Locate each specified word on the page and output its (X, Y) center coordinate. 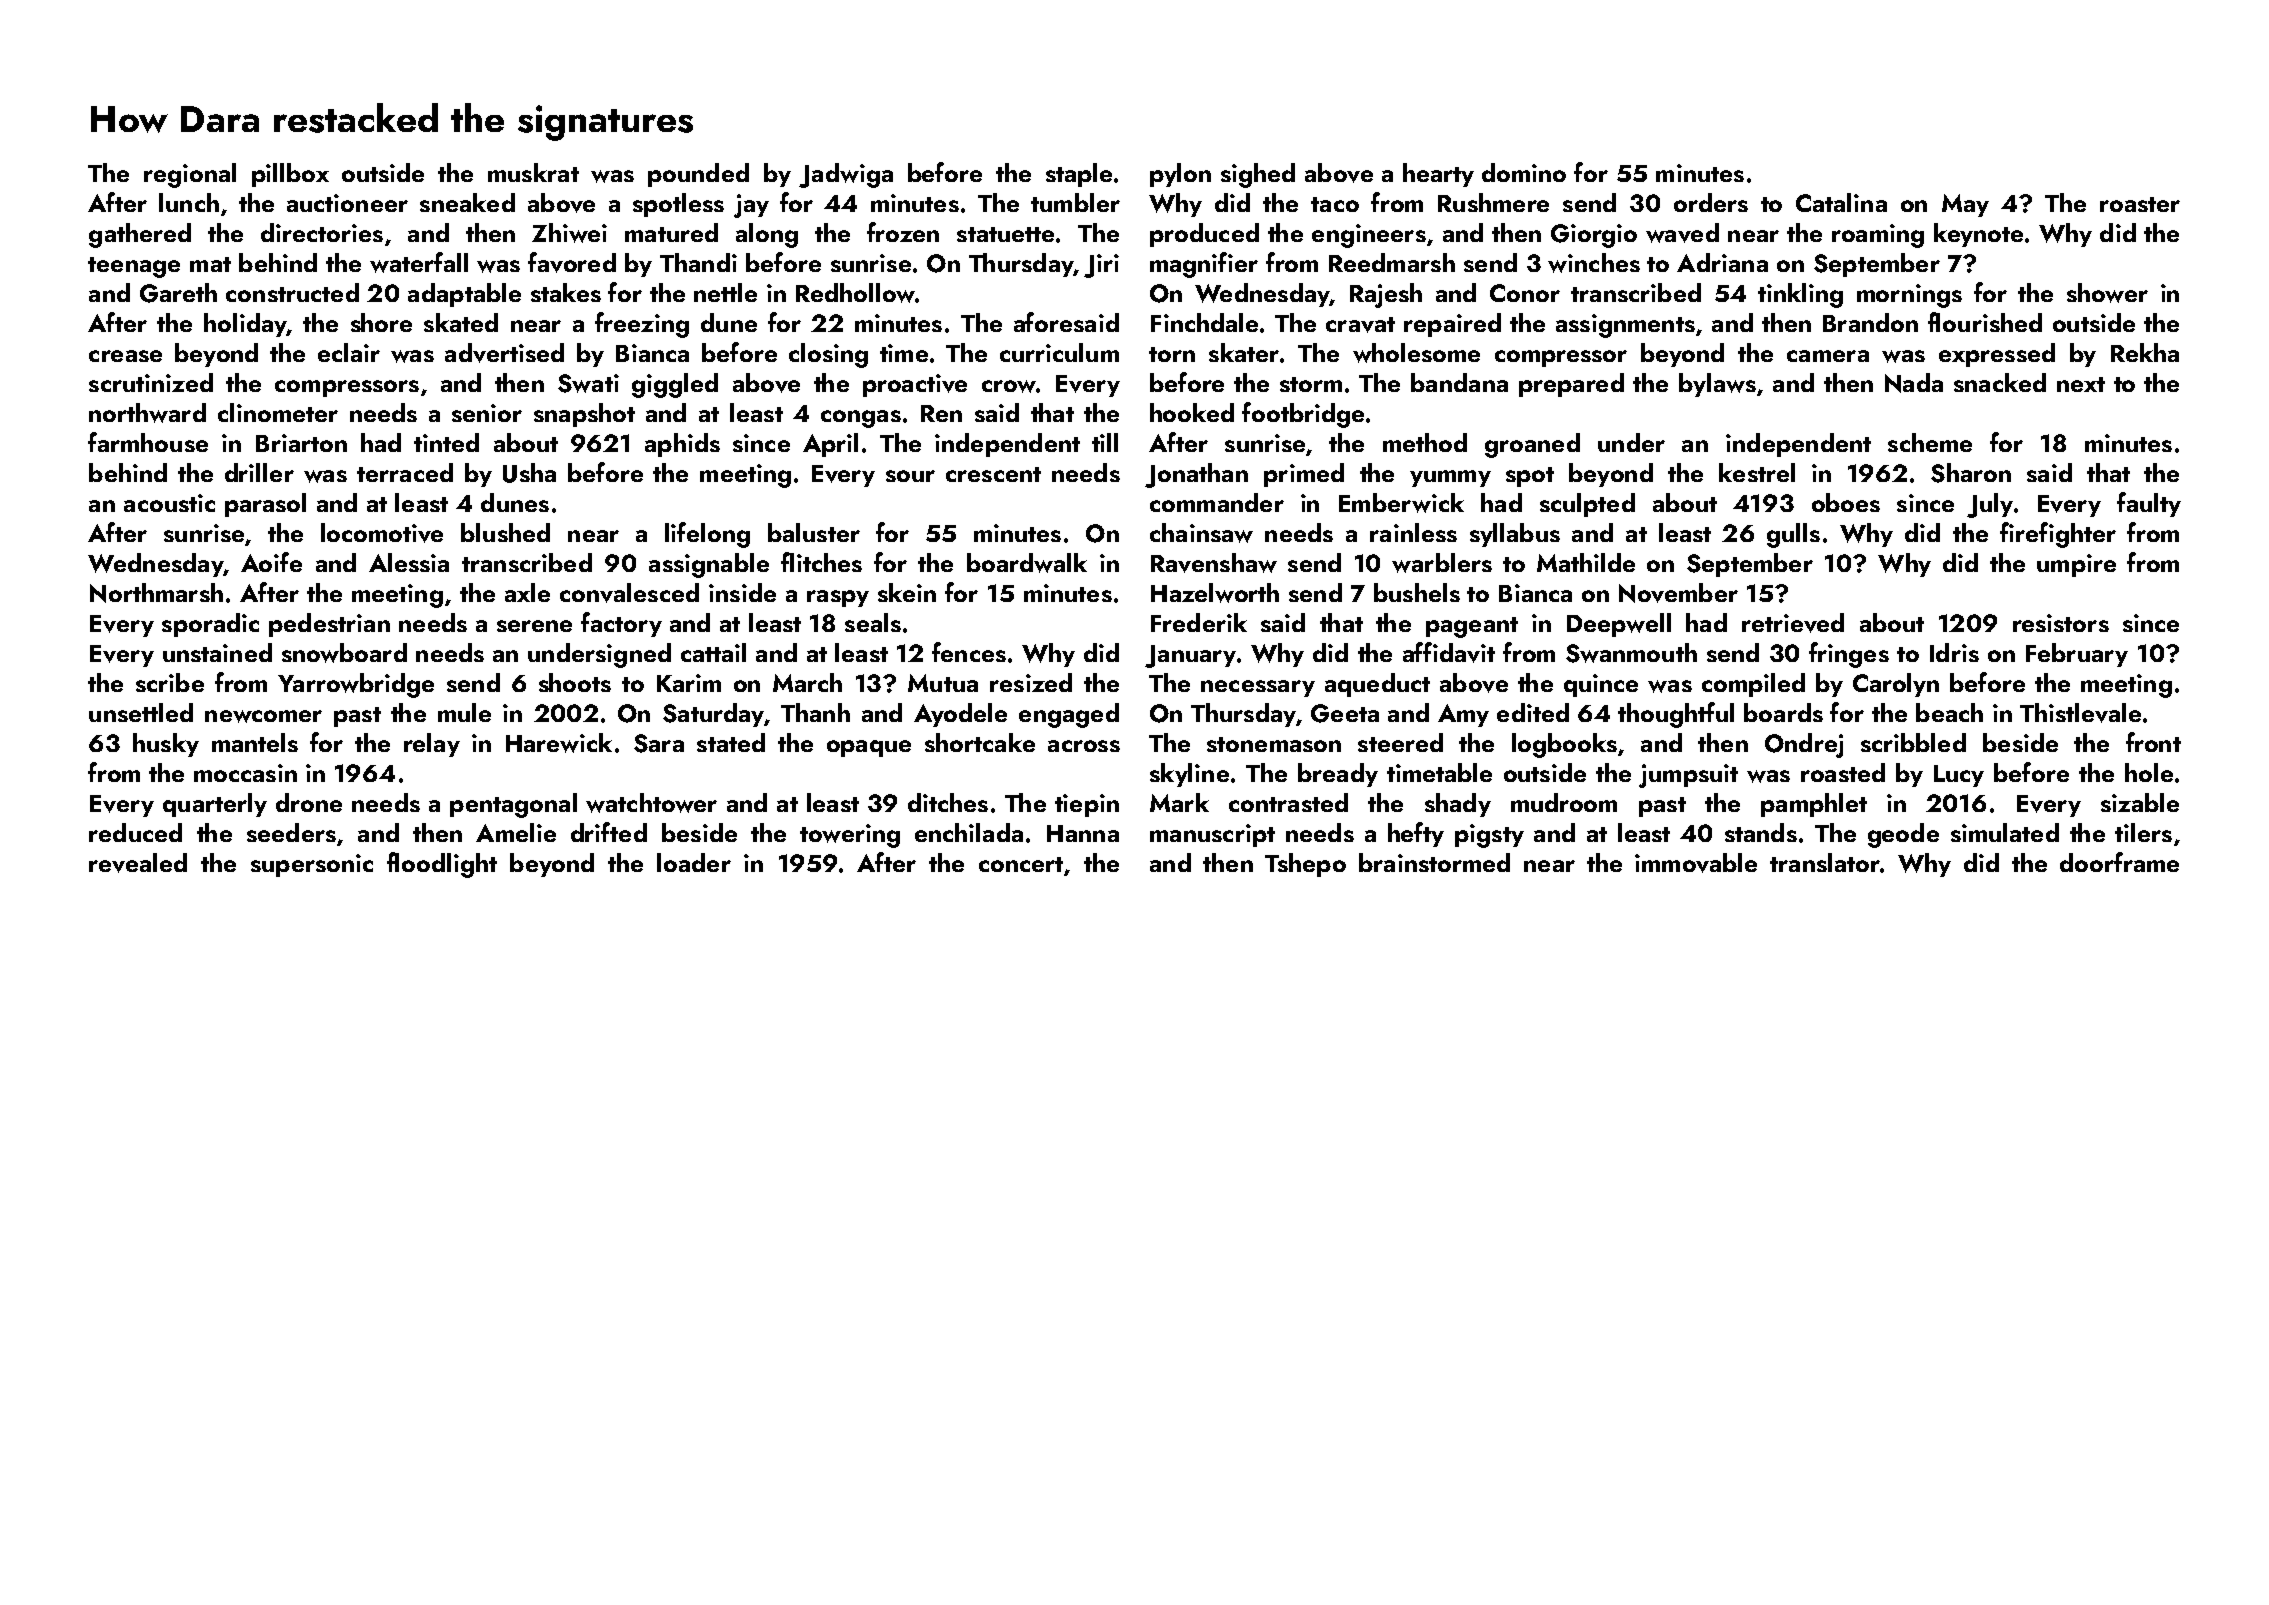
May (1965, 205)
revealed (138, 863)
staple (1079, 175)
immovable (1696, 863)
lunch (189, 202)
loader (694, 862)
